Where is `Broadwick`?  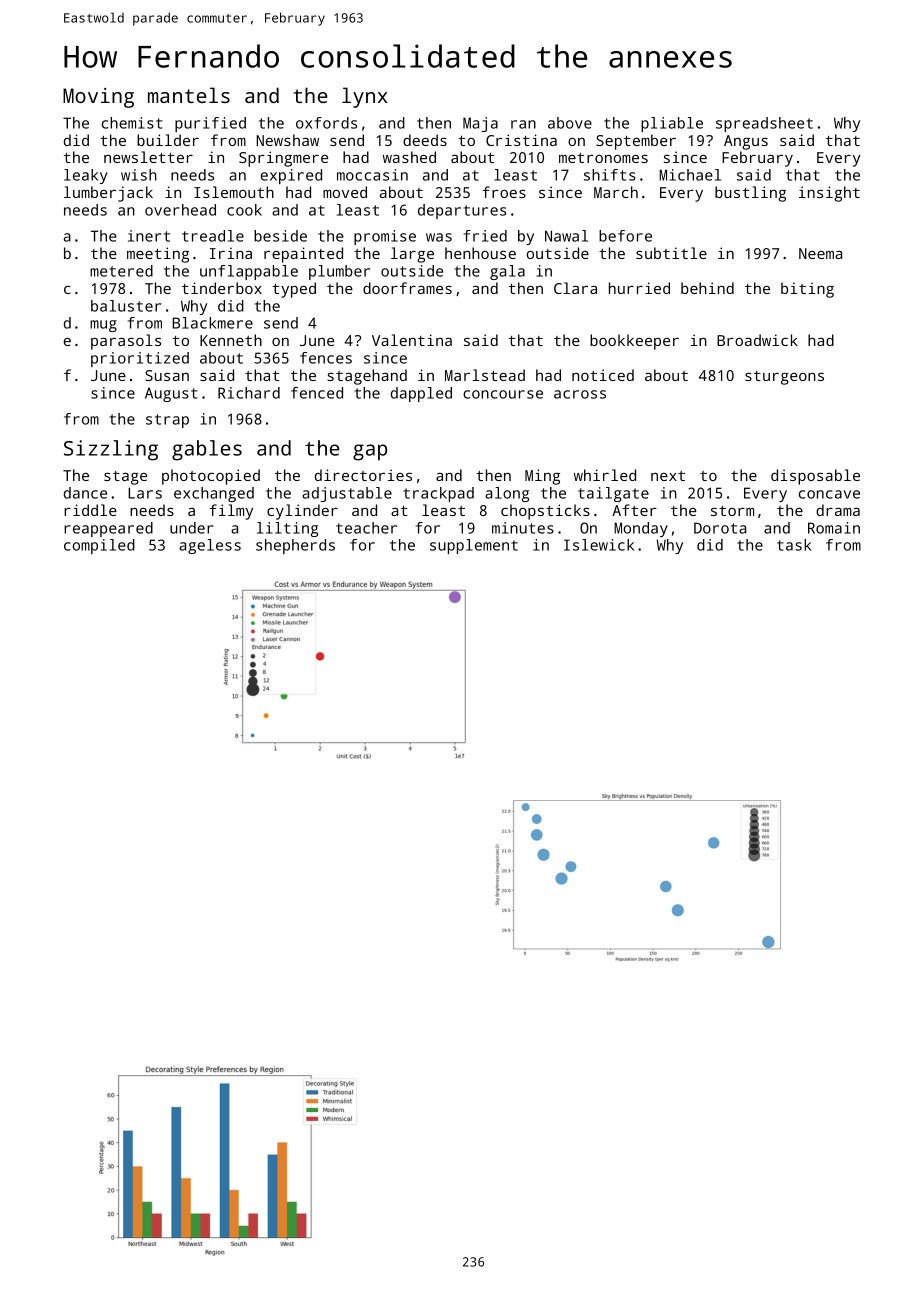 Broadwick is located at coordinates (757, 340).
